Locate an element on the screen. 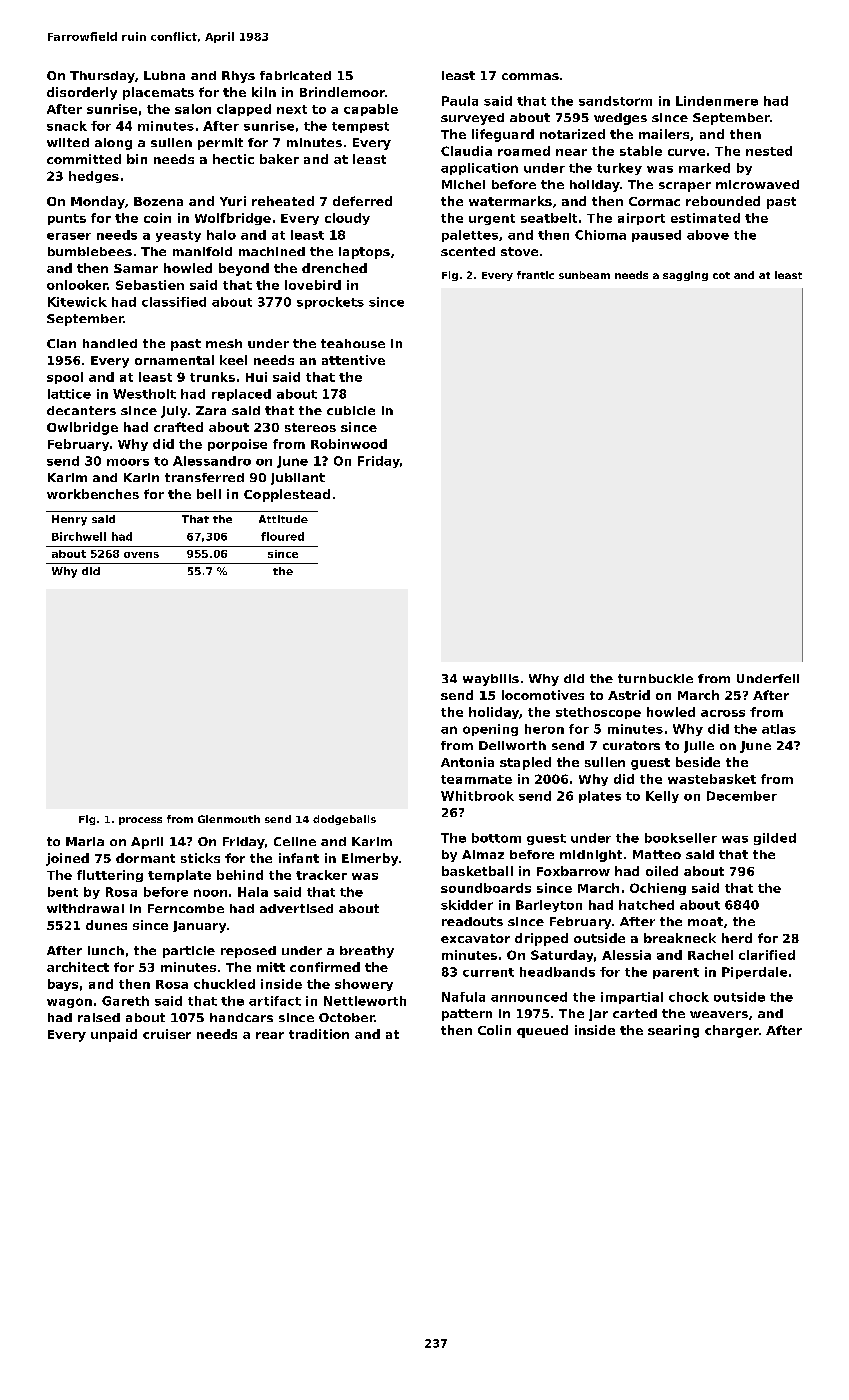  microwaved is located at coordinates (757, 184).
